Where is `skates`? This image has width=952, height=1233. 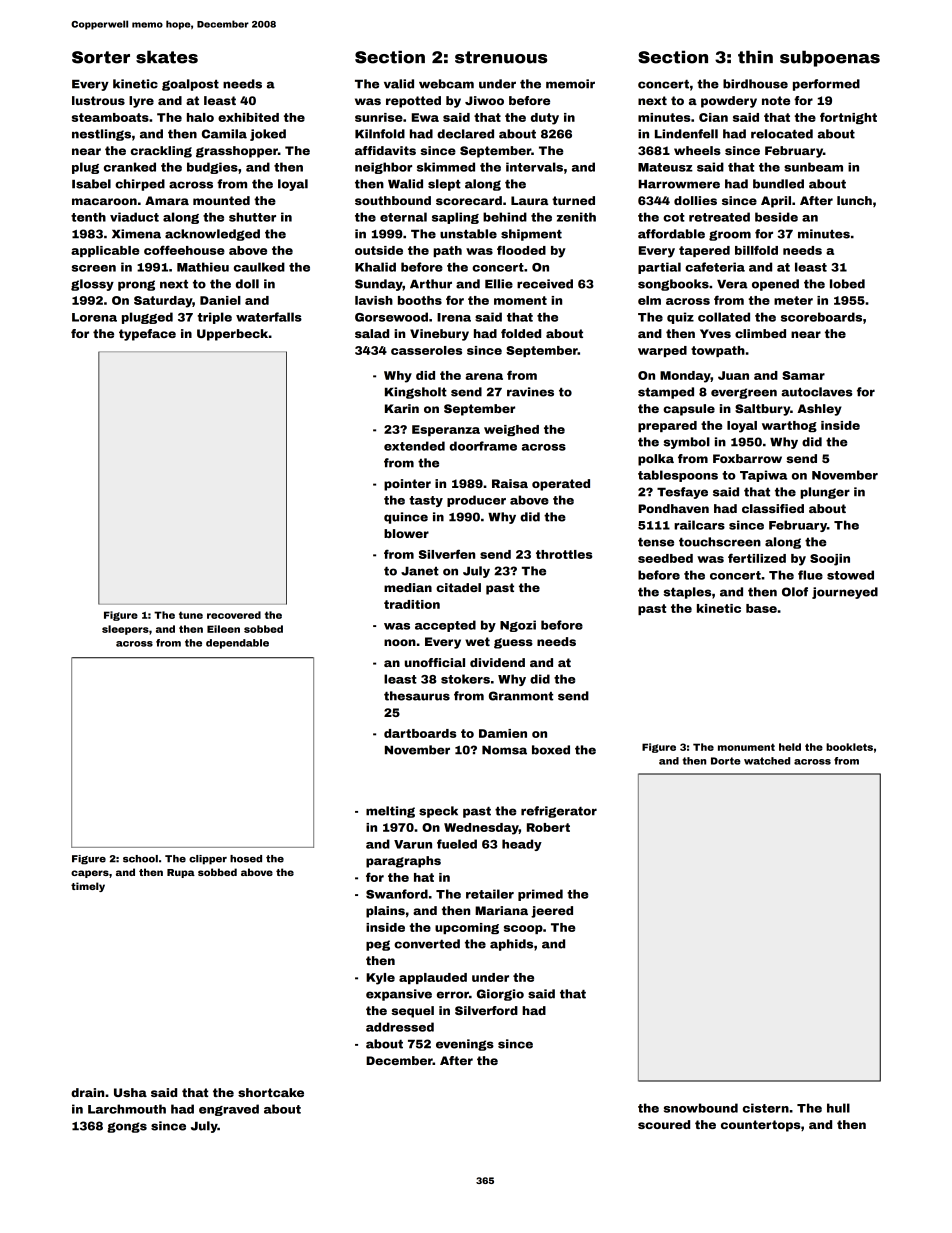
skates is located at coordinates (167, 57).
